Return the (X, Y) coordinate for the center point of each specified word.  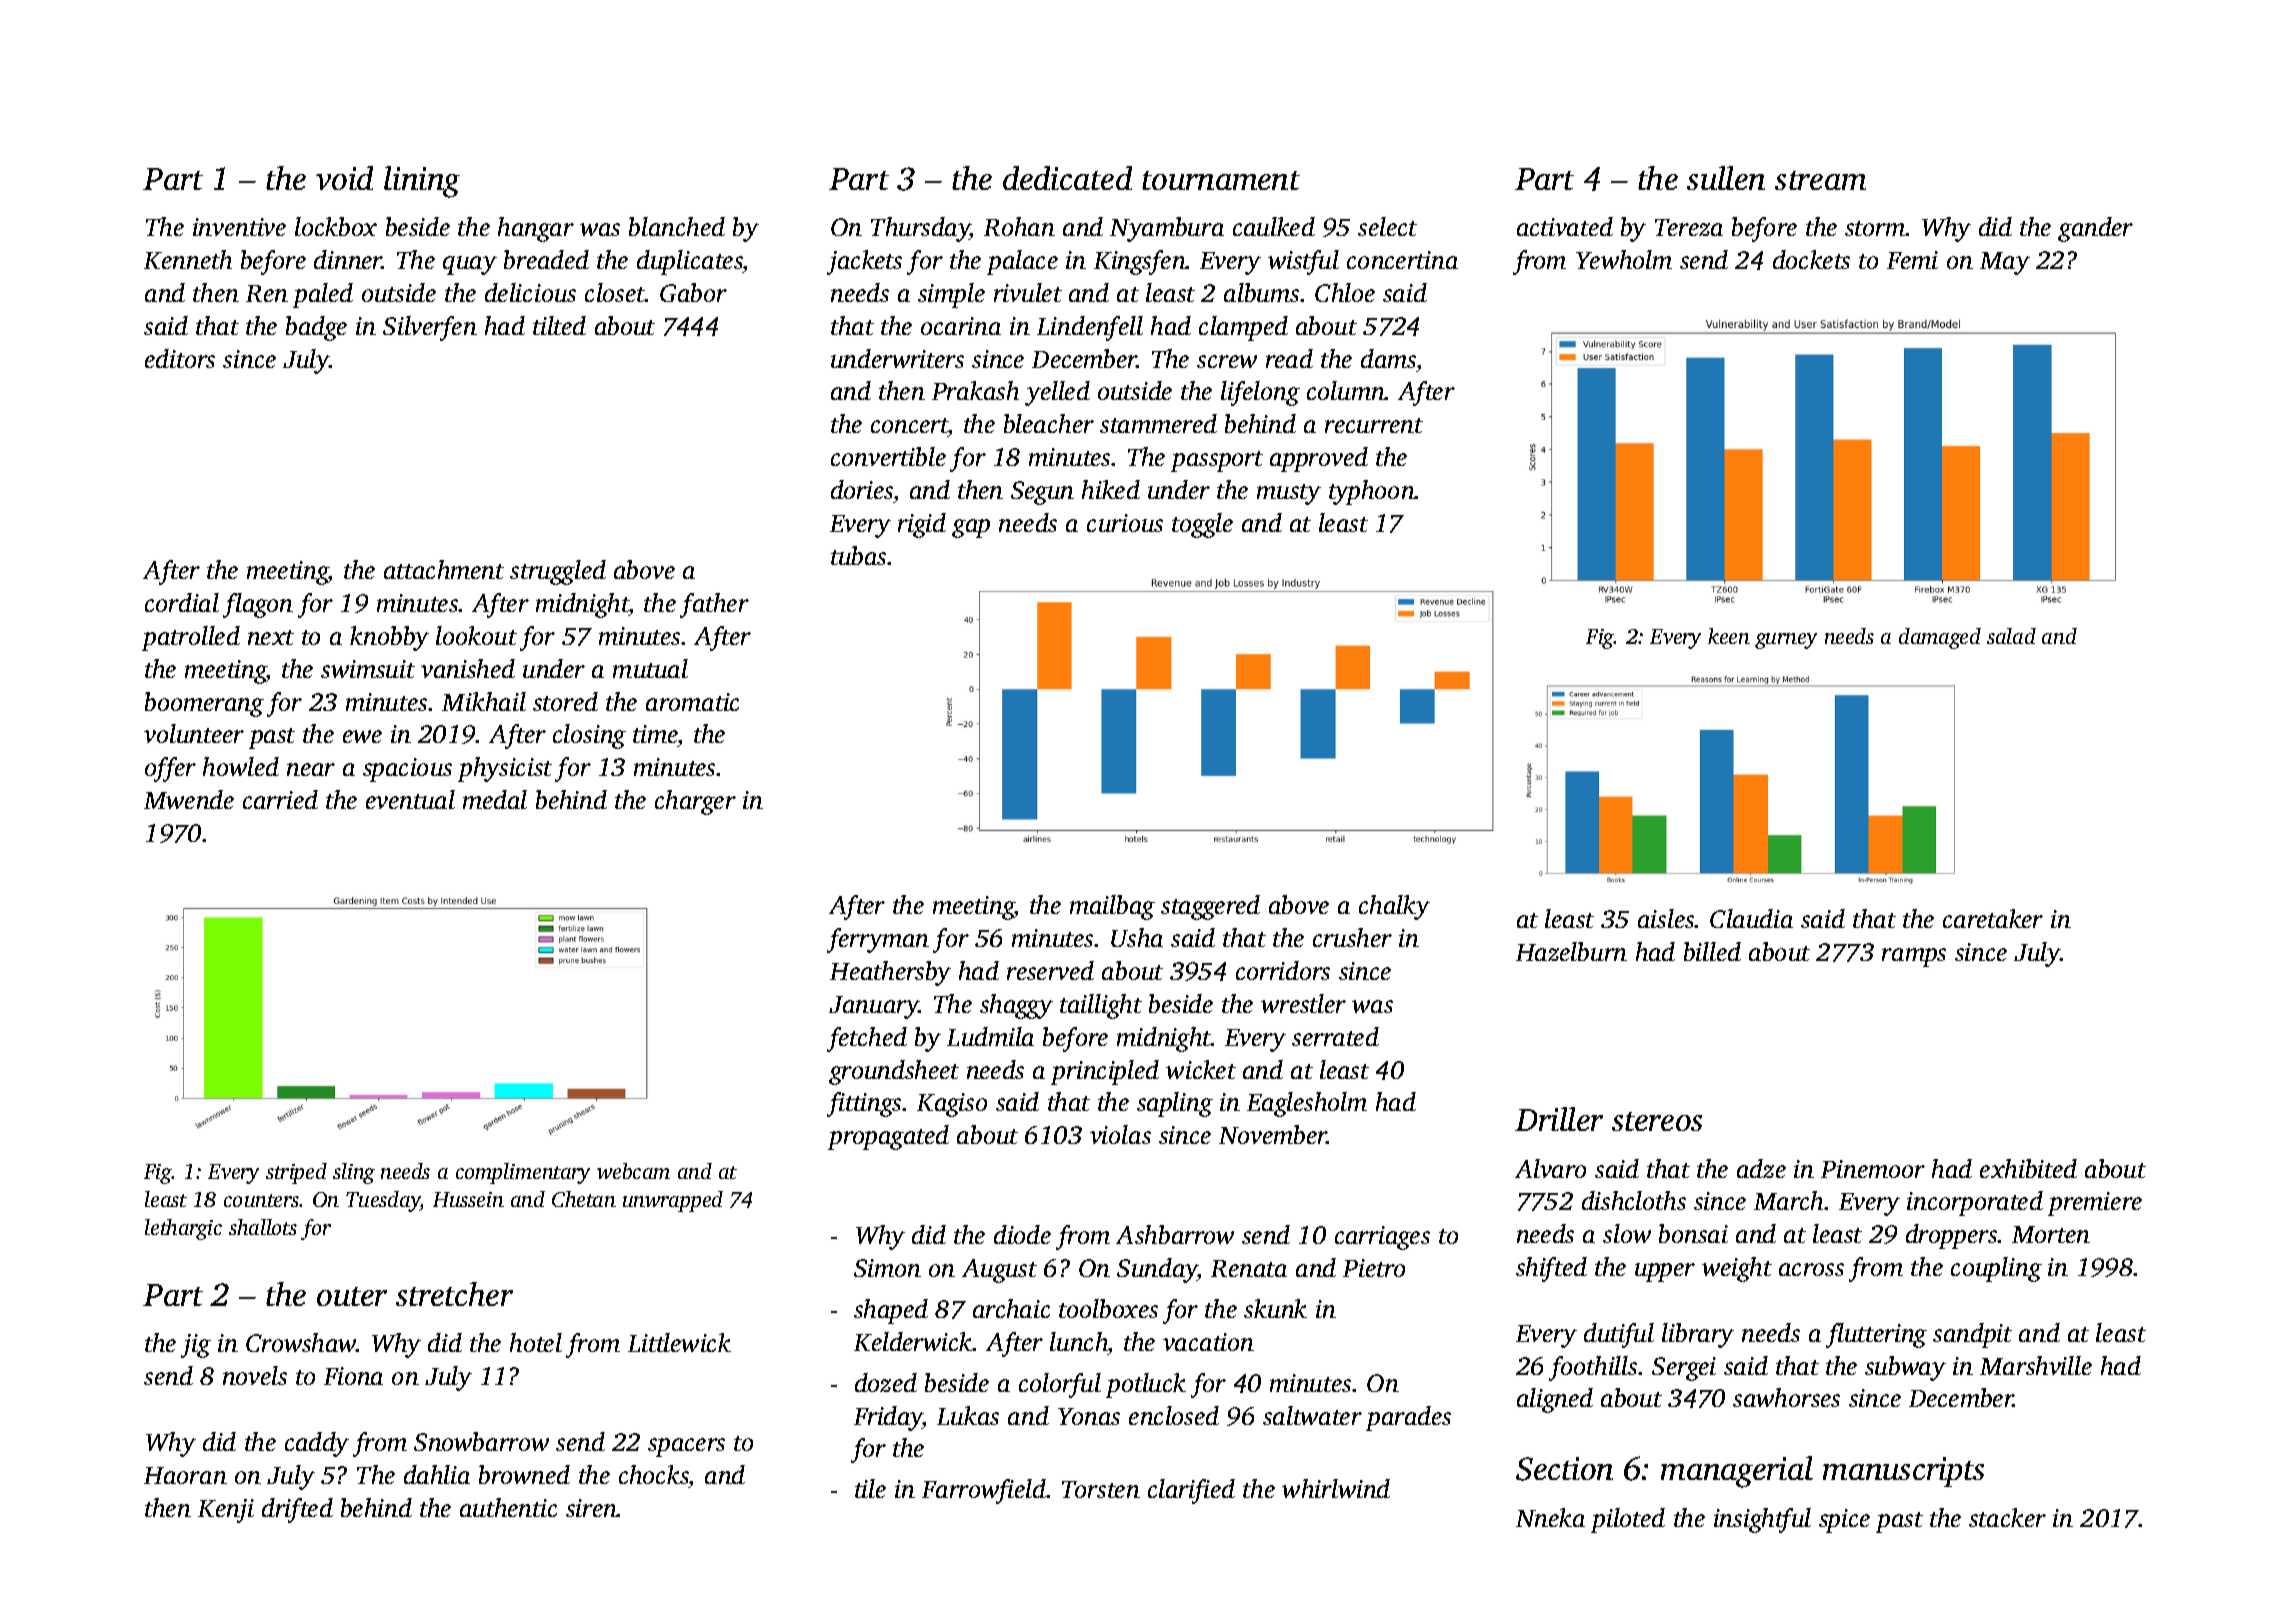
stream (1820, 180)
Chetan (584, 1199)
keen (1729, 636)
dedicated (1067, 178)
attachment (444, 569)
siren (591, 1508)
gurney (1786, 641)
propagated (888, 1137)
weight (1737, 1269)
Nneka (1550, 1517)
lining (422, 182)
